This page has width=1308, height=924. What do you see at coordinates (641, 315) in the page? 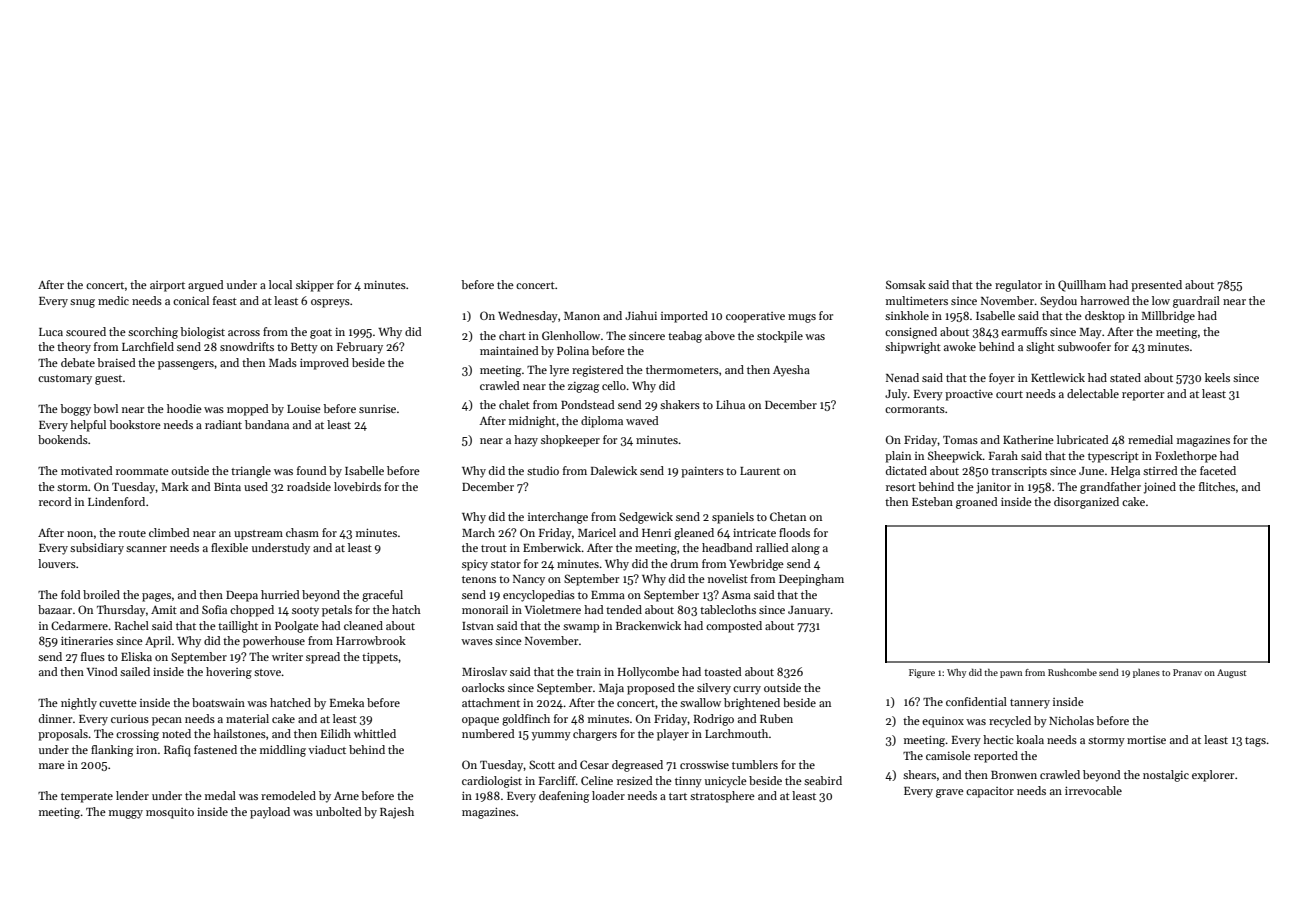
I see `Jiahui` at bounding box center [641, 315].
